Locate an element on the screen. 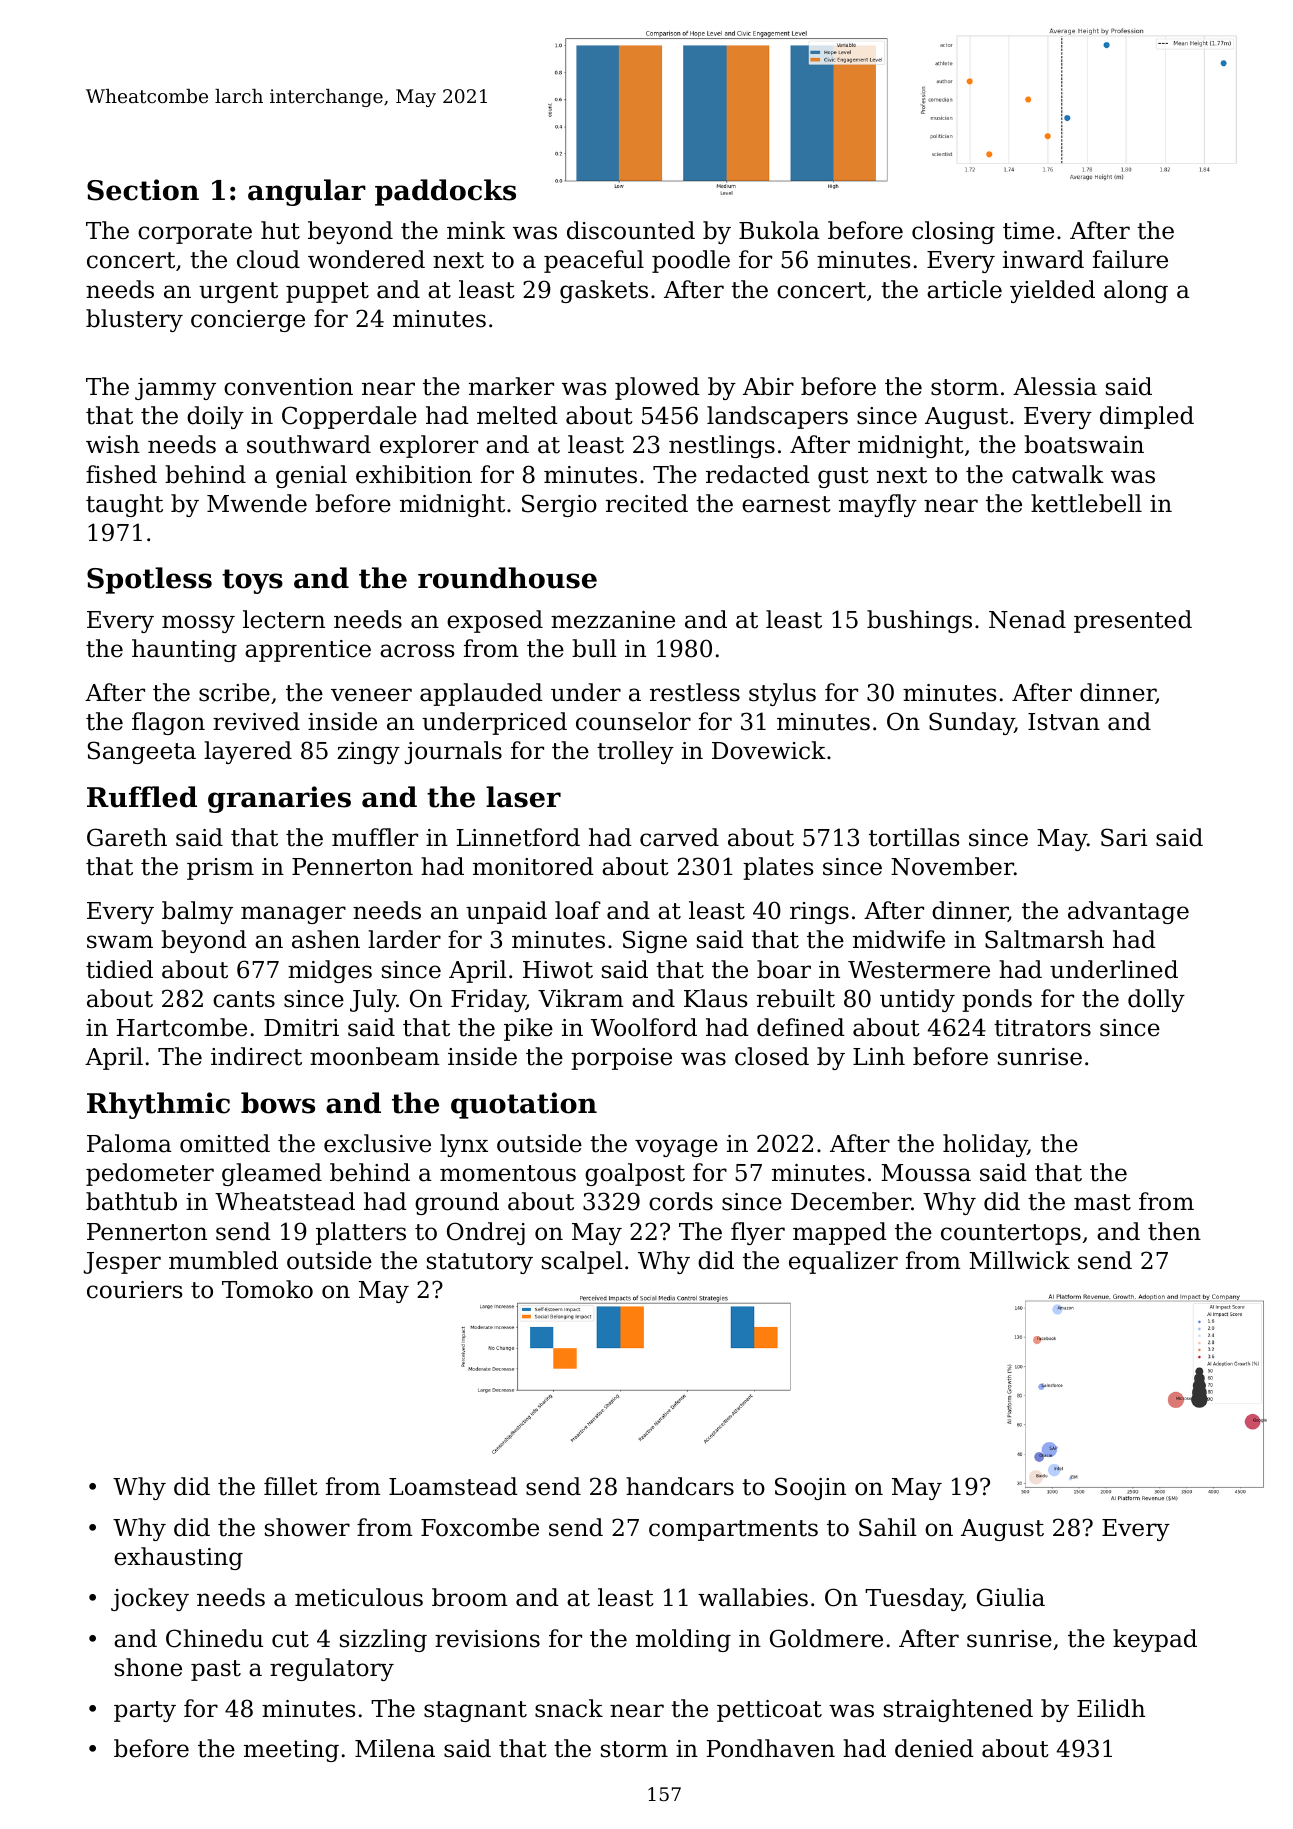  Gareth is located at coordinates (127, 837).
